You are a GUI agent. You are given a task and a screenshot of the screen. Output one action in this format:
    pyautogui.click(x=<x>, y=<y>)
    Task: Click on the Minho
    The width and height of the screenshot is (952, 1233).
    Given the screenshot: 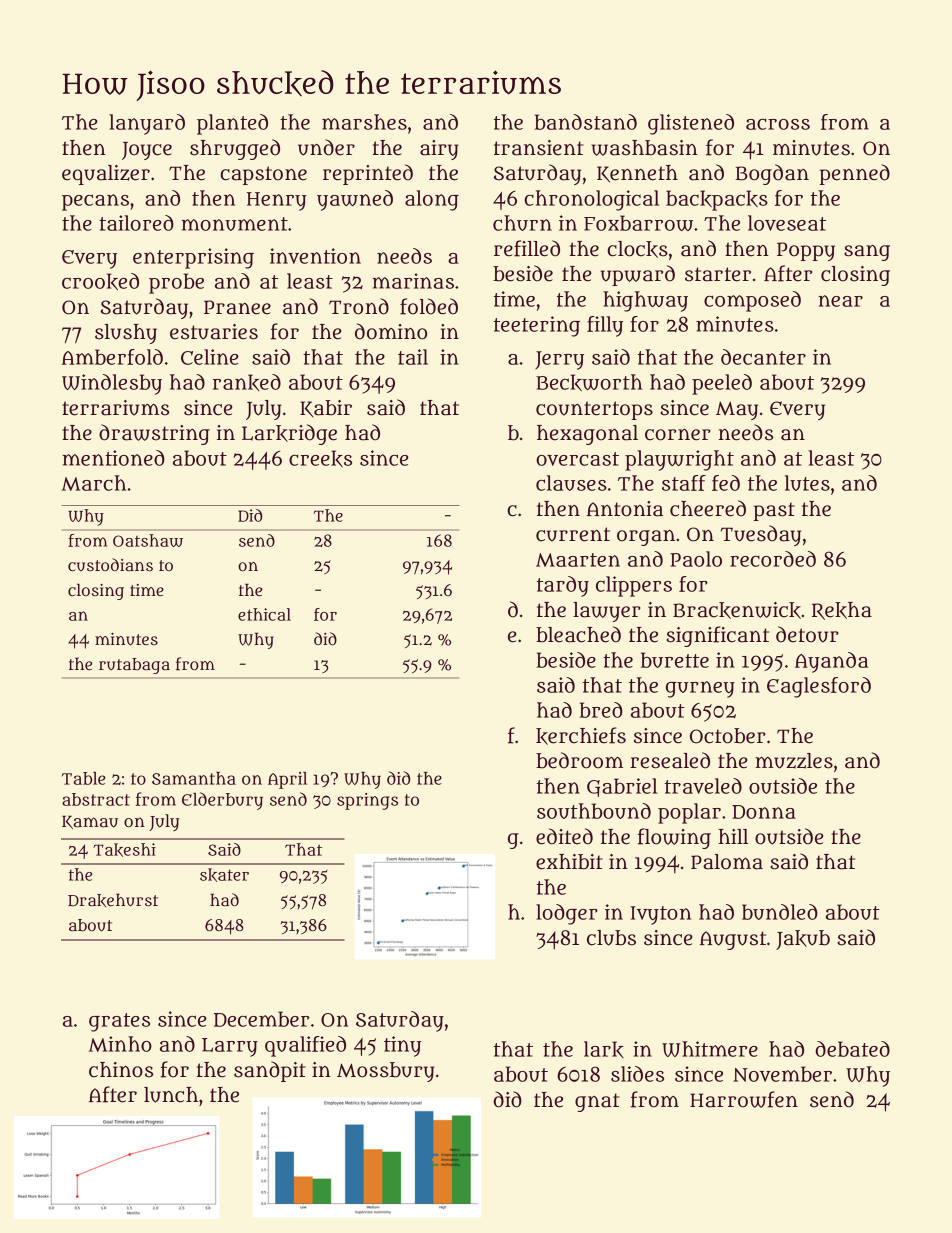 What is the action you would take?
    pyautogui.click(x=120, y=1044)
